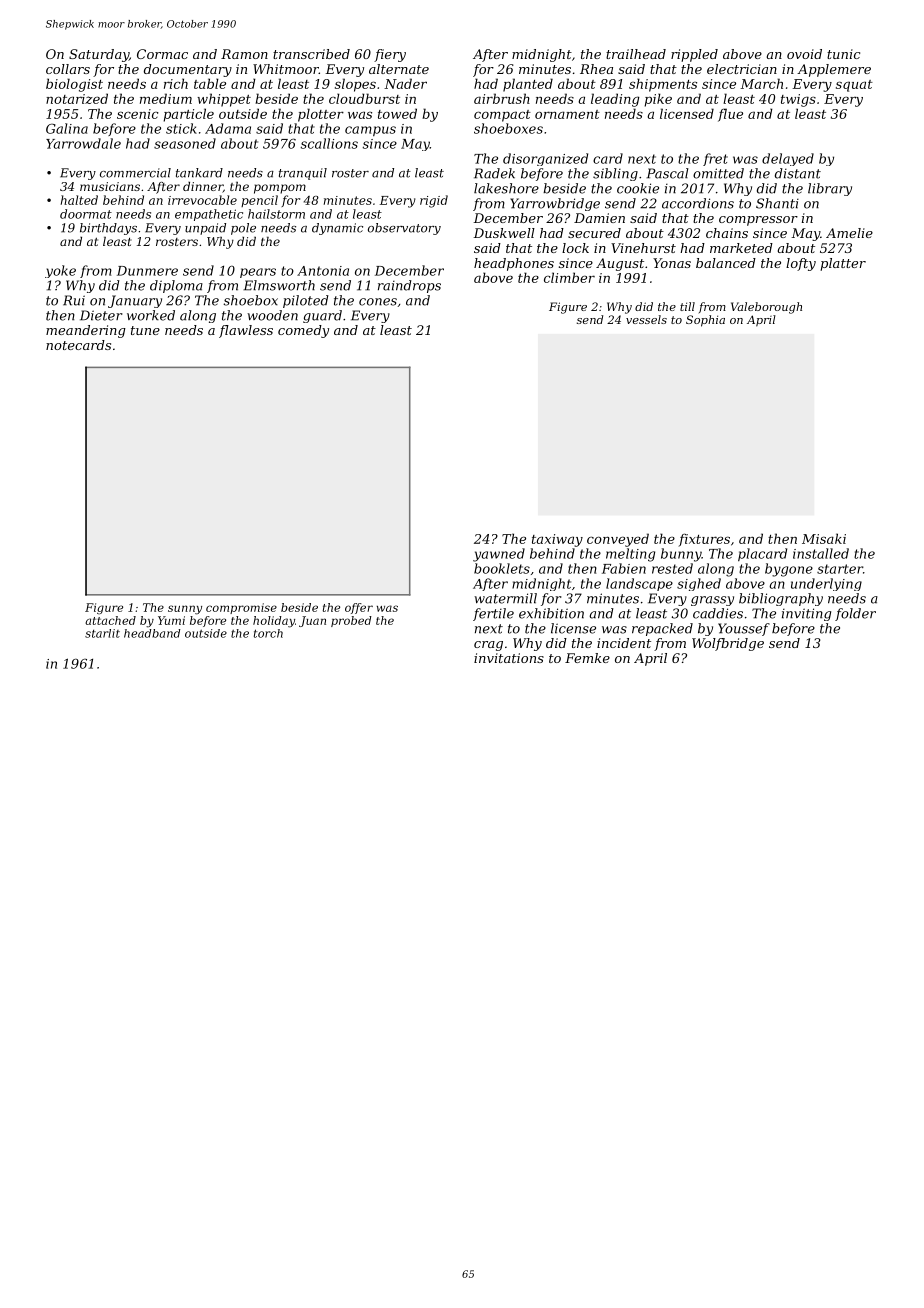 Image resolution: width=924 pixels, height=1308 pixels. I want to click on Shanti, so click(777, 203).
